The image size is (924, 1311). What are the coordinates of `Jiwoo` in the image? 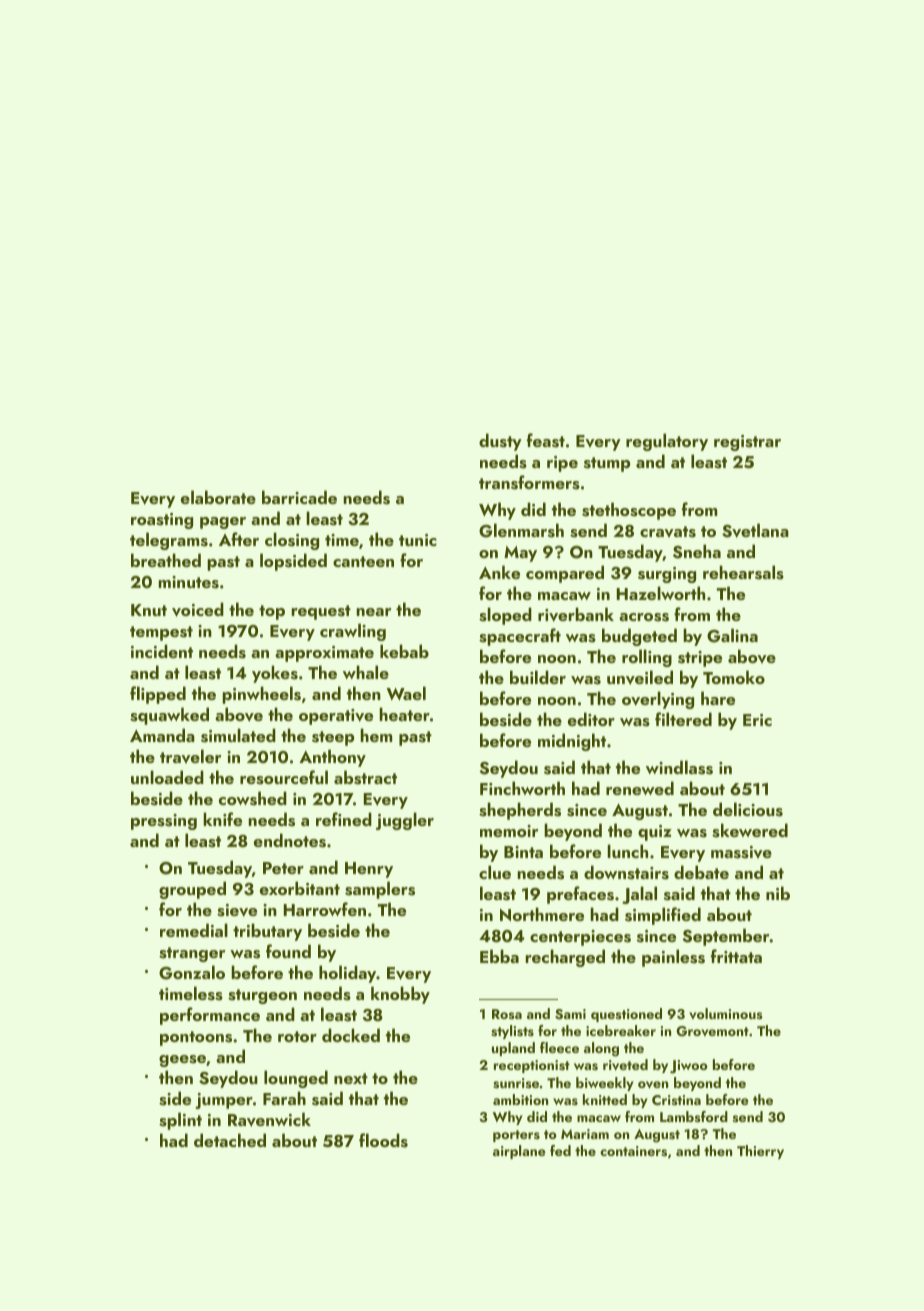 It's located at (689, 1067).
